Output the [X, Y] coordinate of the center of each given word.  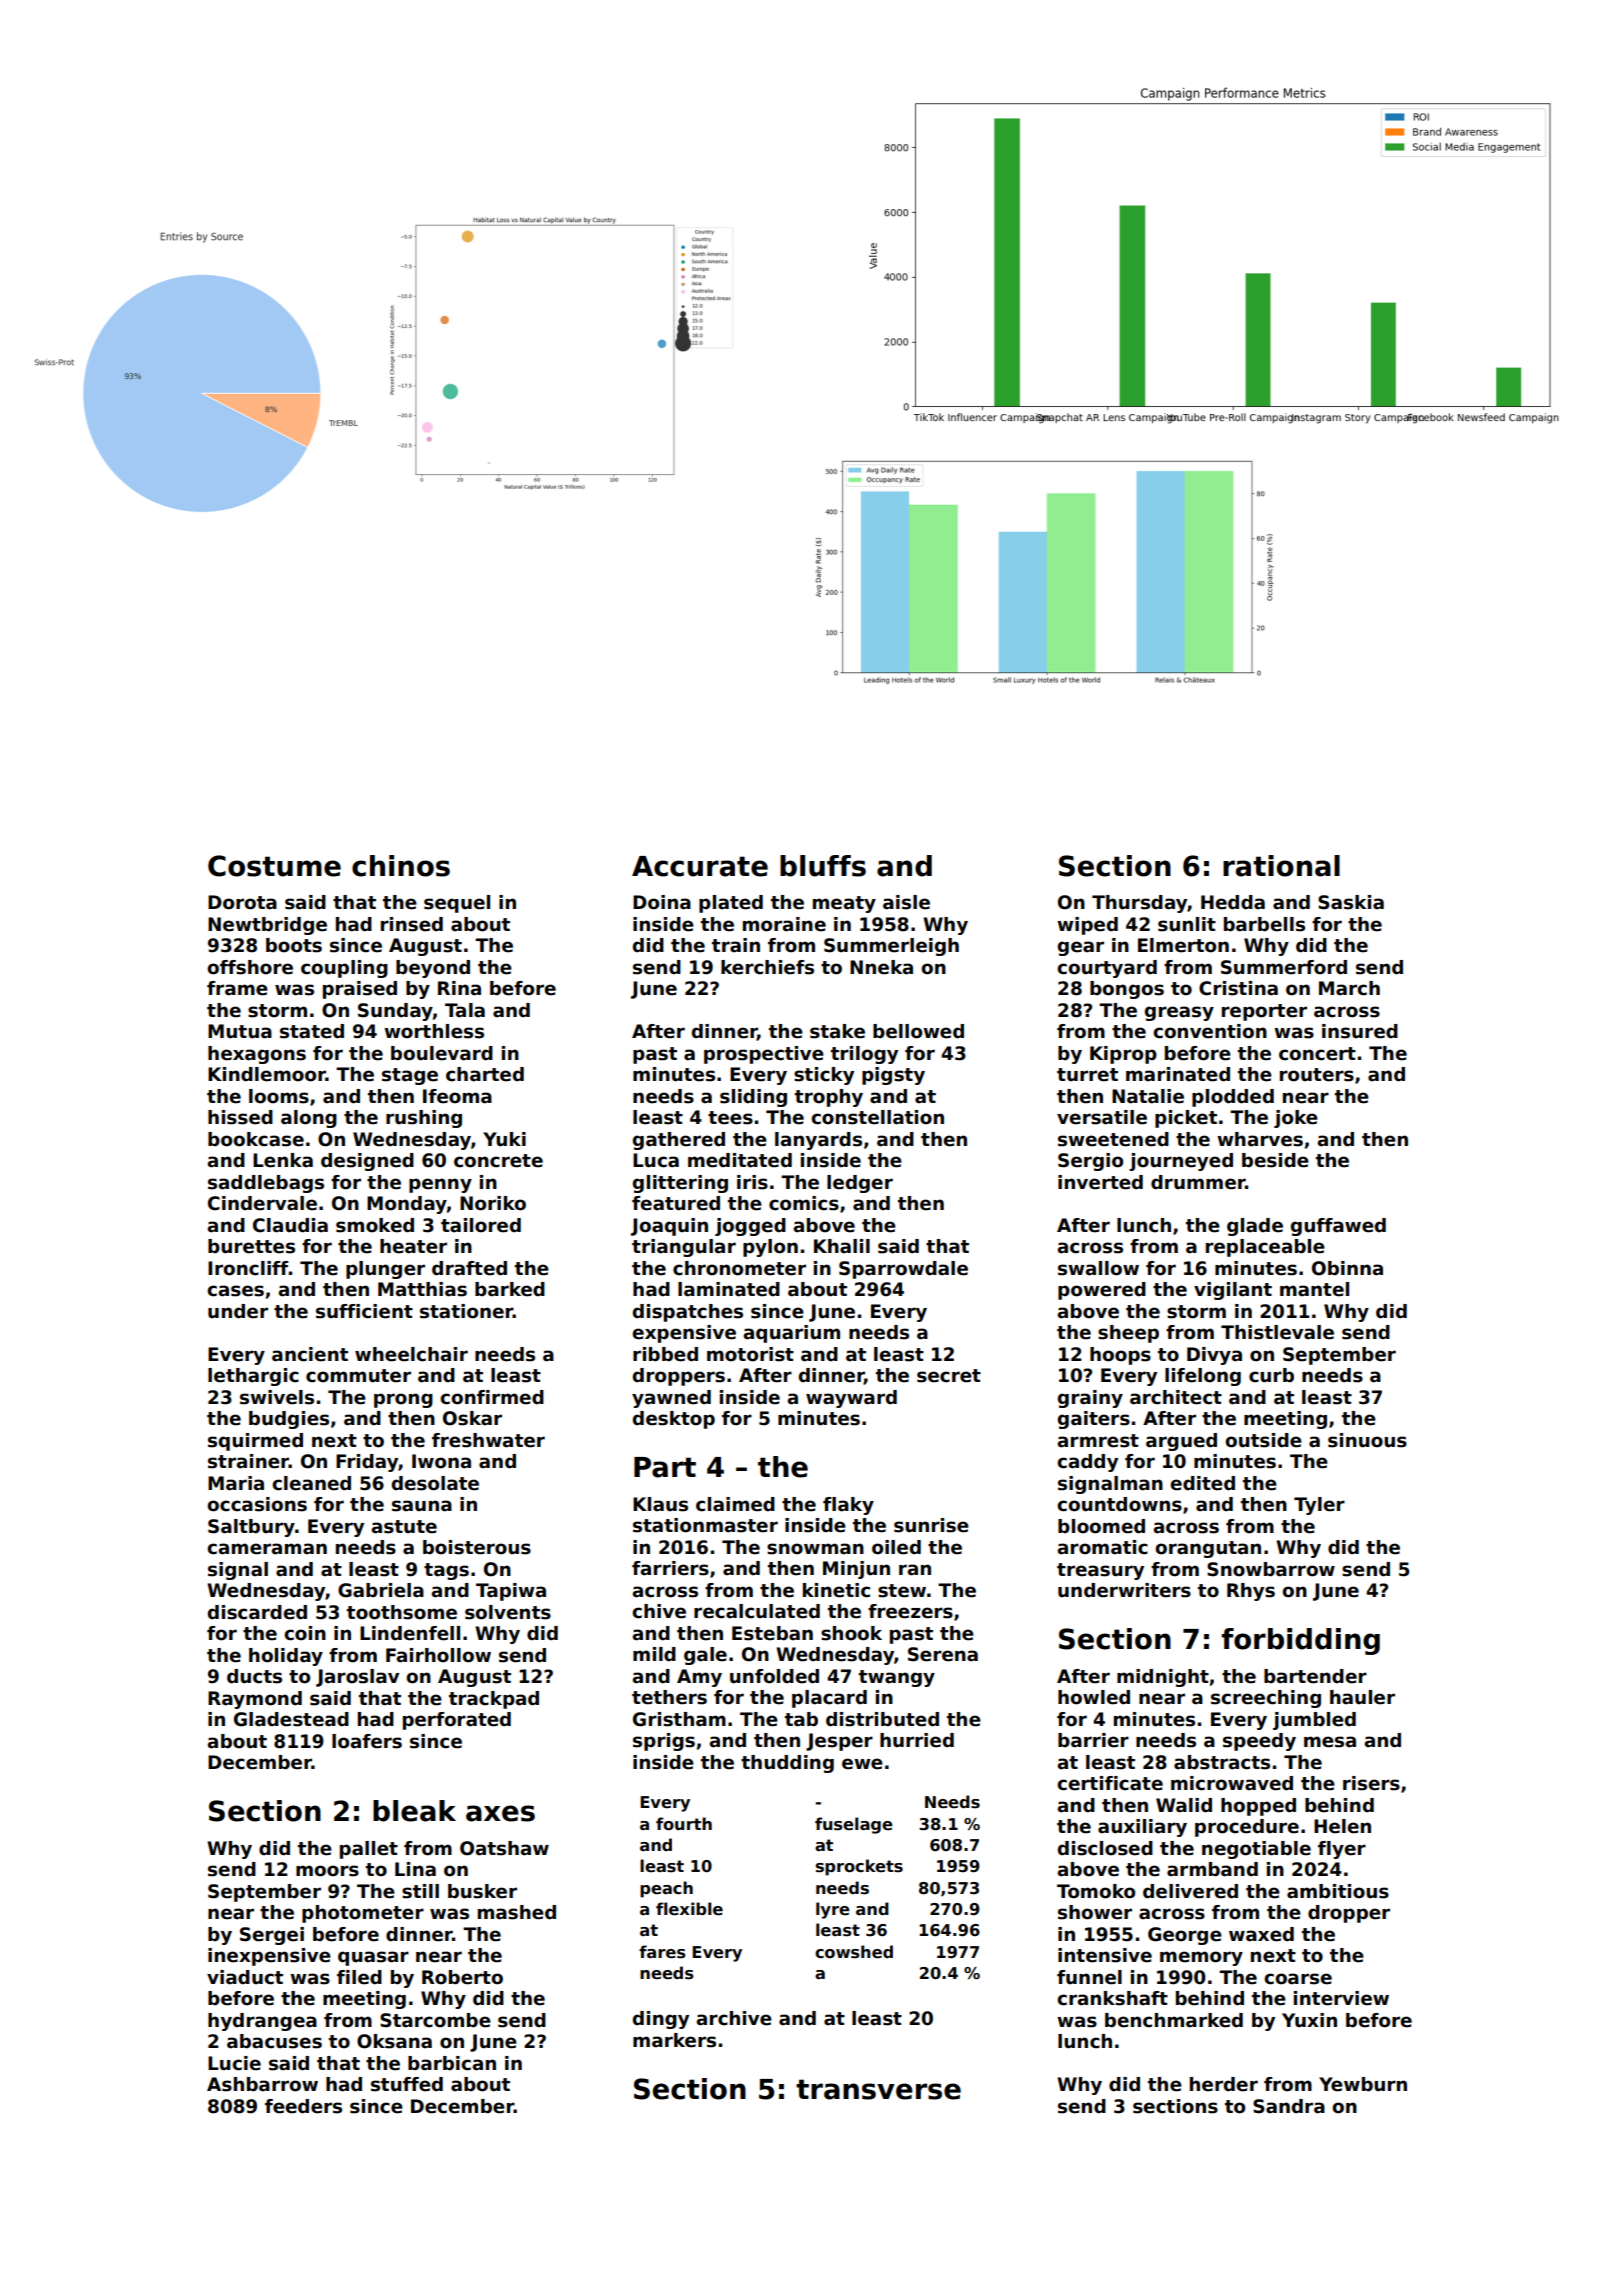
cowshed [854, 1952]
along [309, 1119]
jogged [750, 1227]
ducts [254, 1676]
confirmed [492, 1397]
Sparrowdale [903, 1270]
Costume [274, 866]
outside [1263, 1440]
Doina [662, 902]
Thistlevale [1277, 1332]
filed [359, 1977]
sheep [1128, 1334]
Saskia [1351, 902]
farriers [670, 1568]
